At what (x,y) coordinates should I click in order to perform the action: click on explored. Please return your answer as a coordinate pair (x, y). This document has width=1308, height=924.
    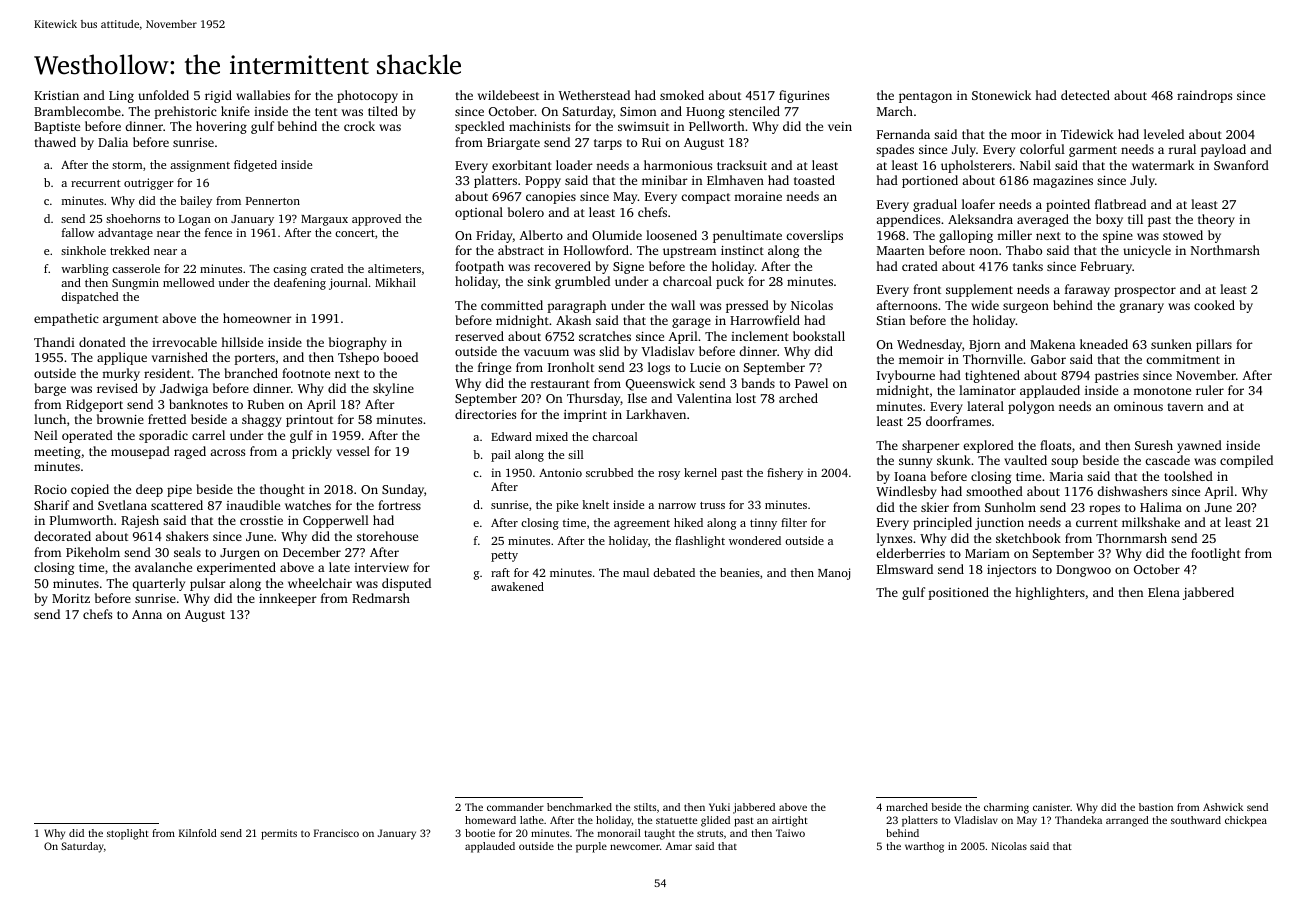
    Looking at the image, I should click on (988, 446).
